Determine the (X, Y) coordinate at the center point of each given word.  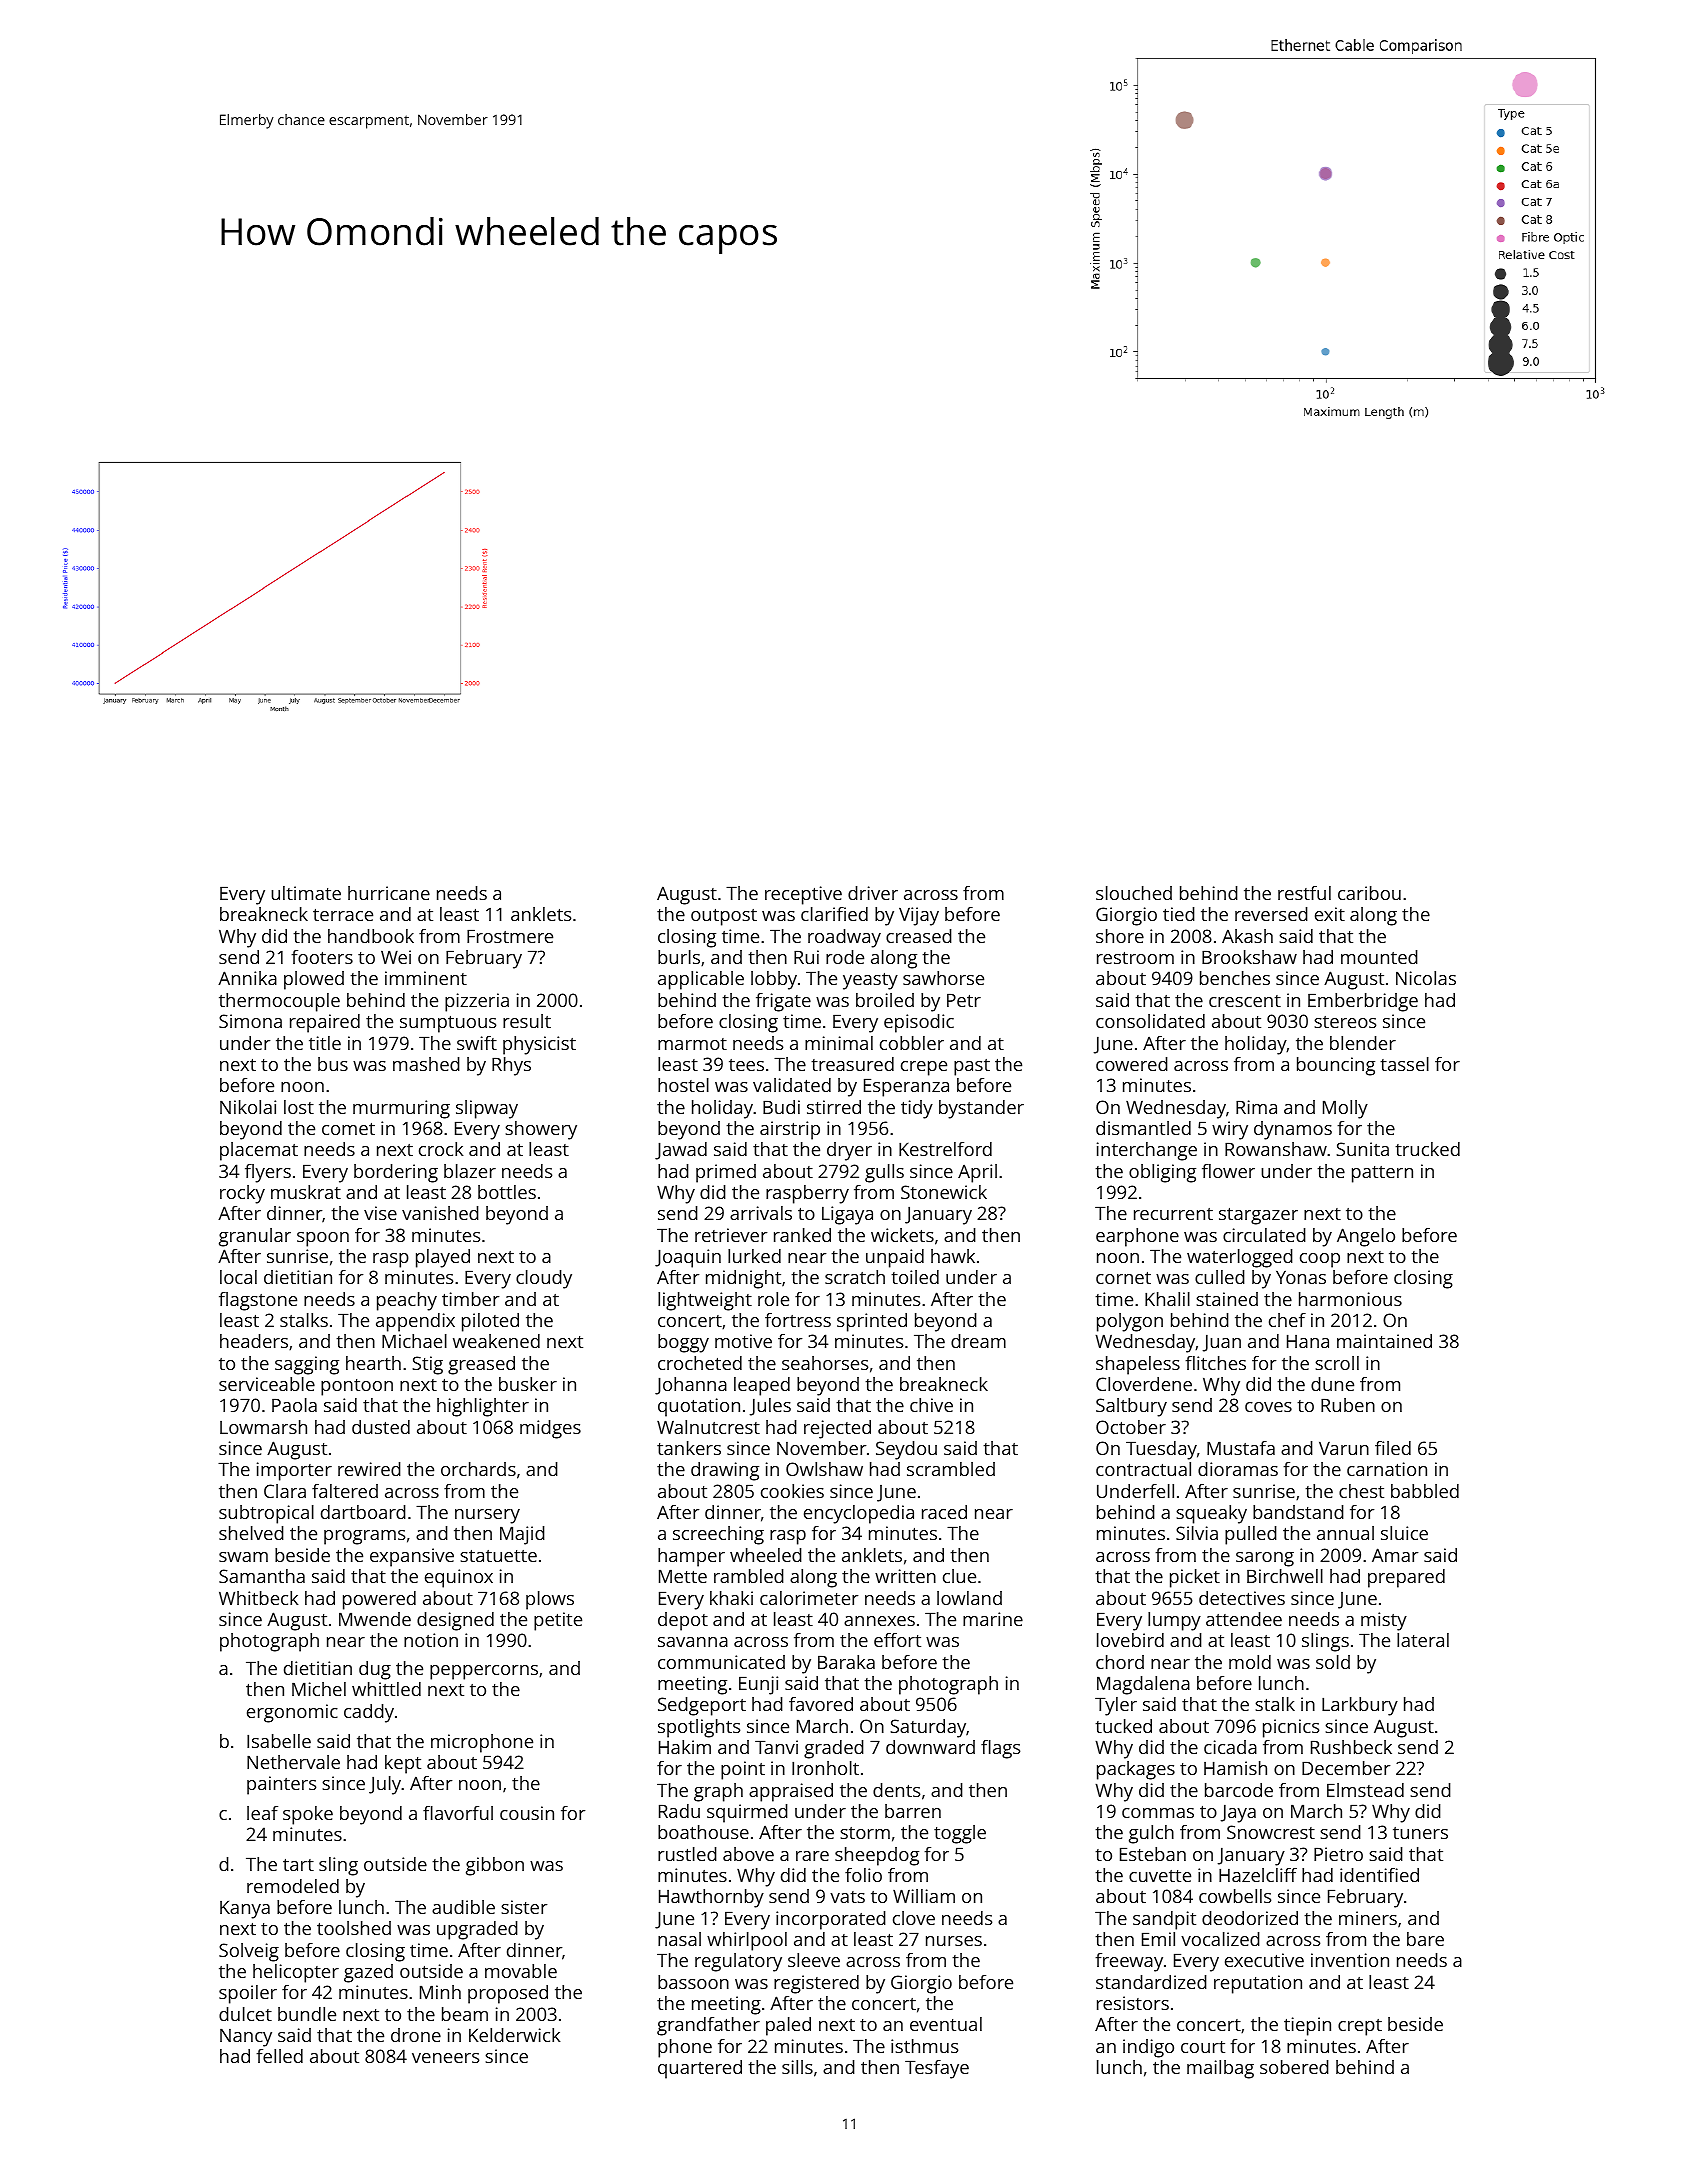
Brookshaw (1249, 957)
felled (279, 2056)
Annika (247, 978)
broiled (885, 1000)
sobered (1294, 2067)
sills (797, 2067)
